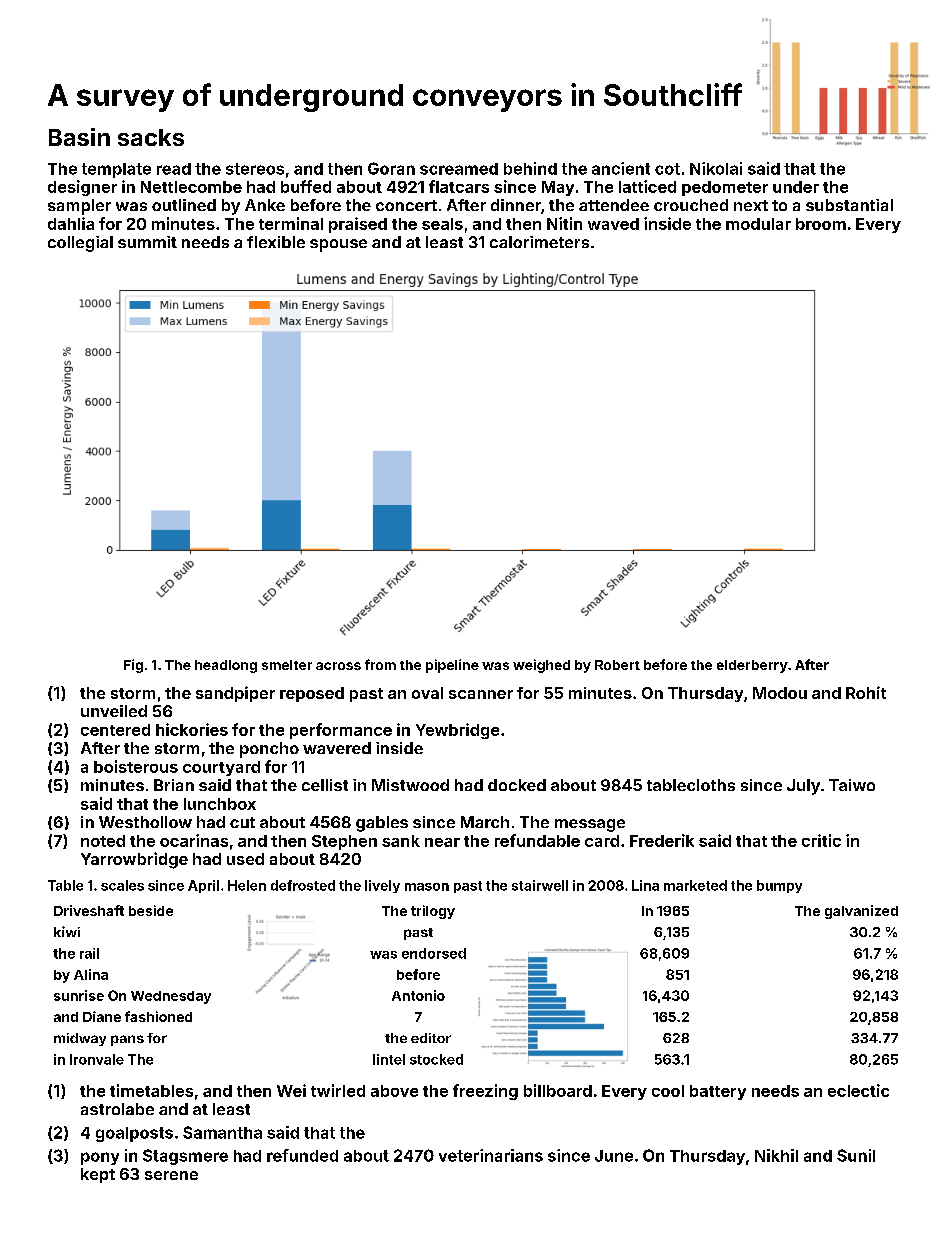  I want to click on Nikhil, so click(776, 1155).
